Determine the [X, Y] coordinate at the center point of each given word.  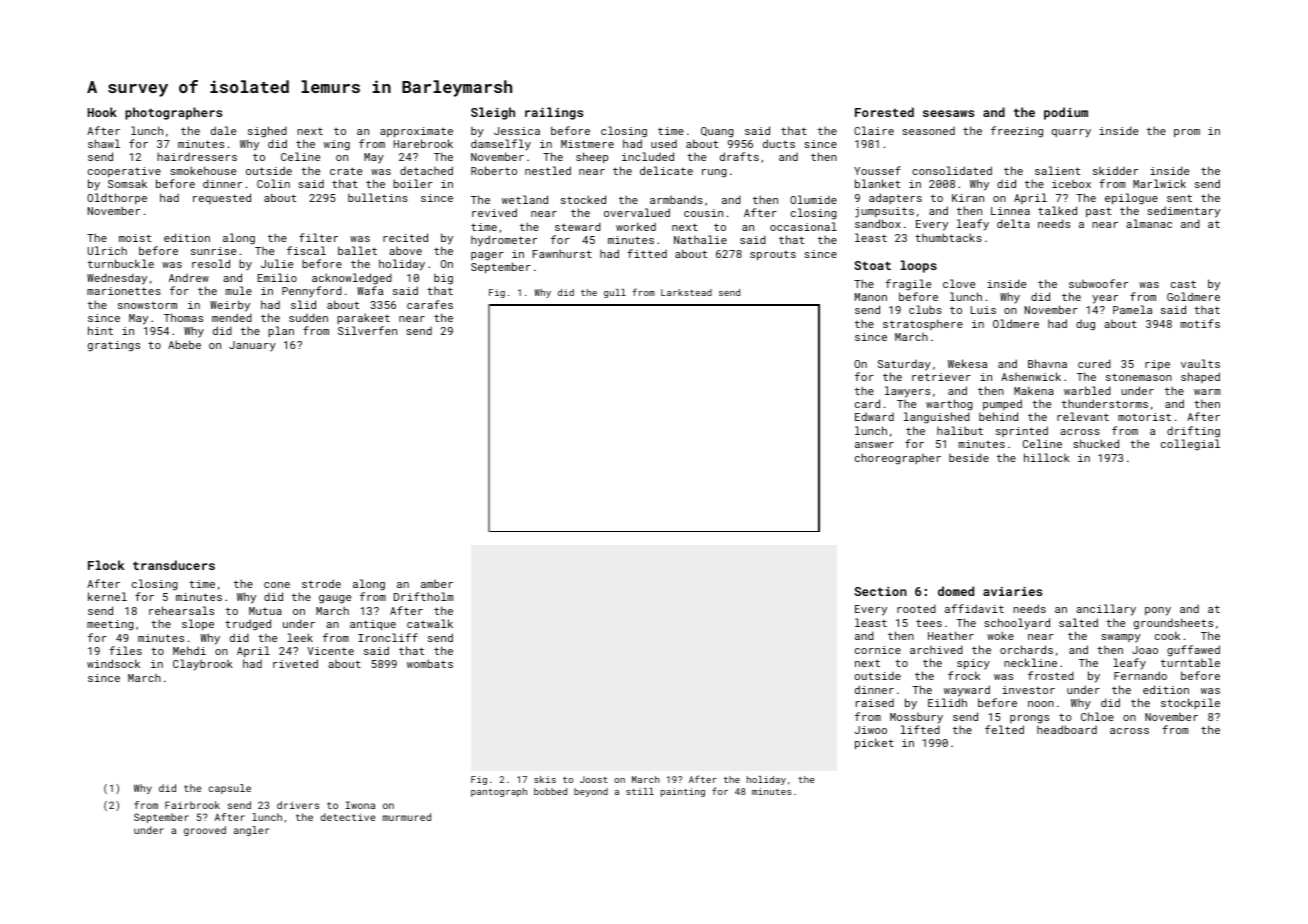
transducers [174, 565]
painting [683, 792]
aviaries [1012, 591]
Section [880, 591]
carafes [430, 304]
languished [937, 418]
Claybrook [203, 665]
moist [135, 238]
